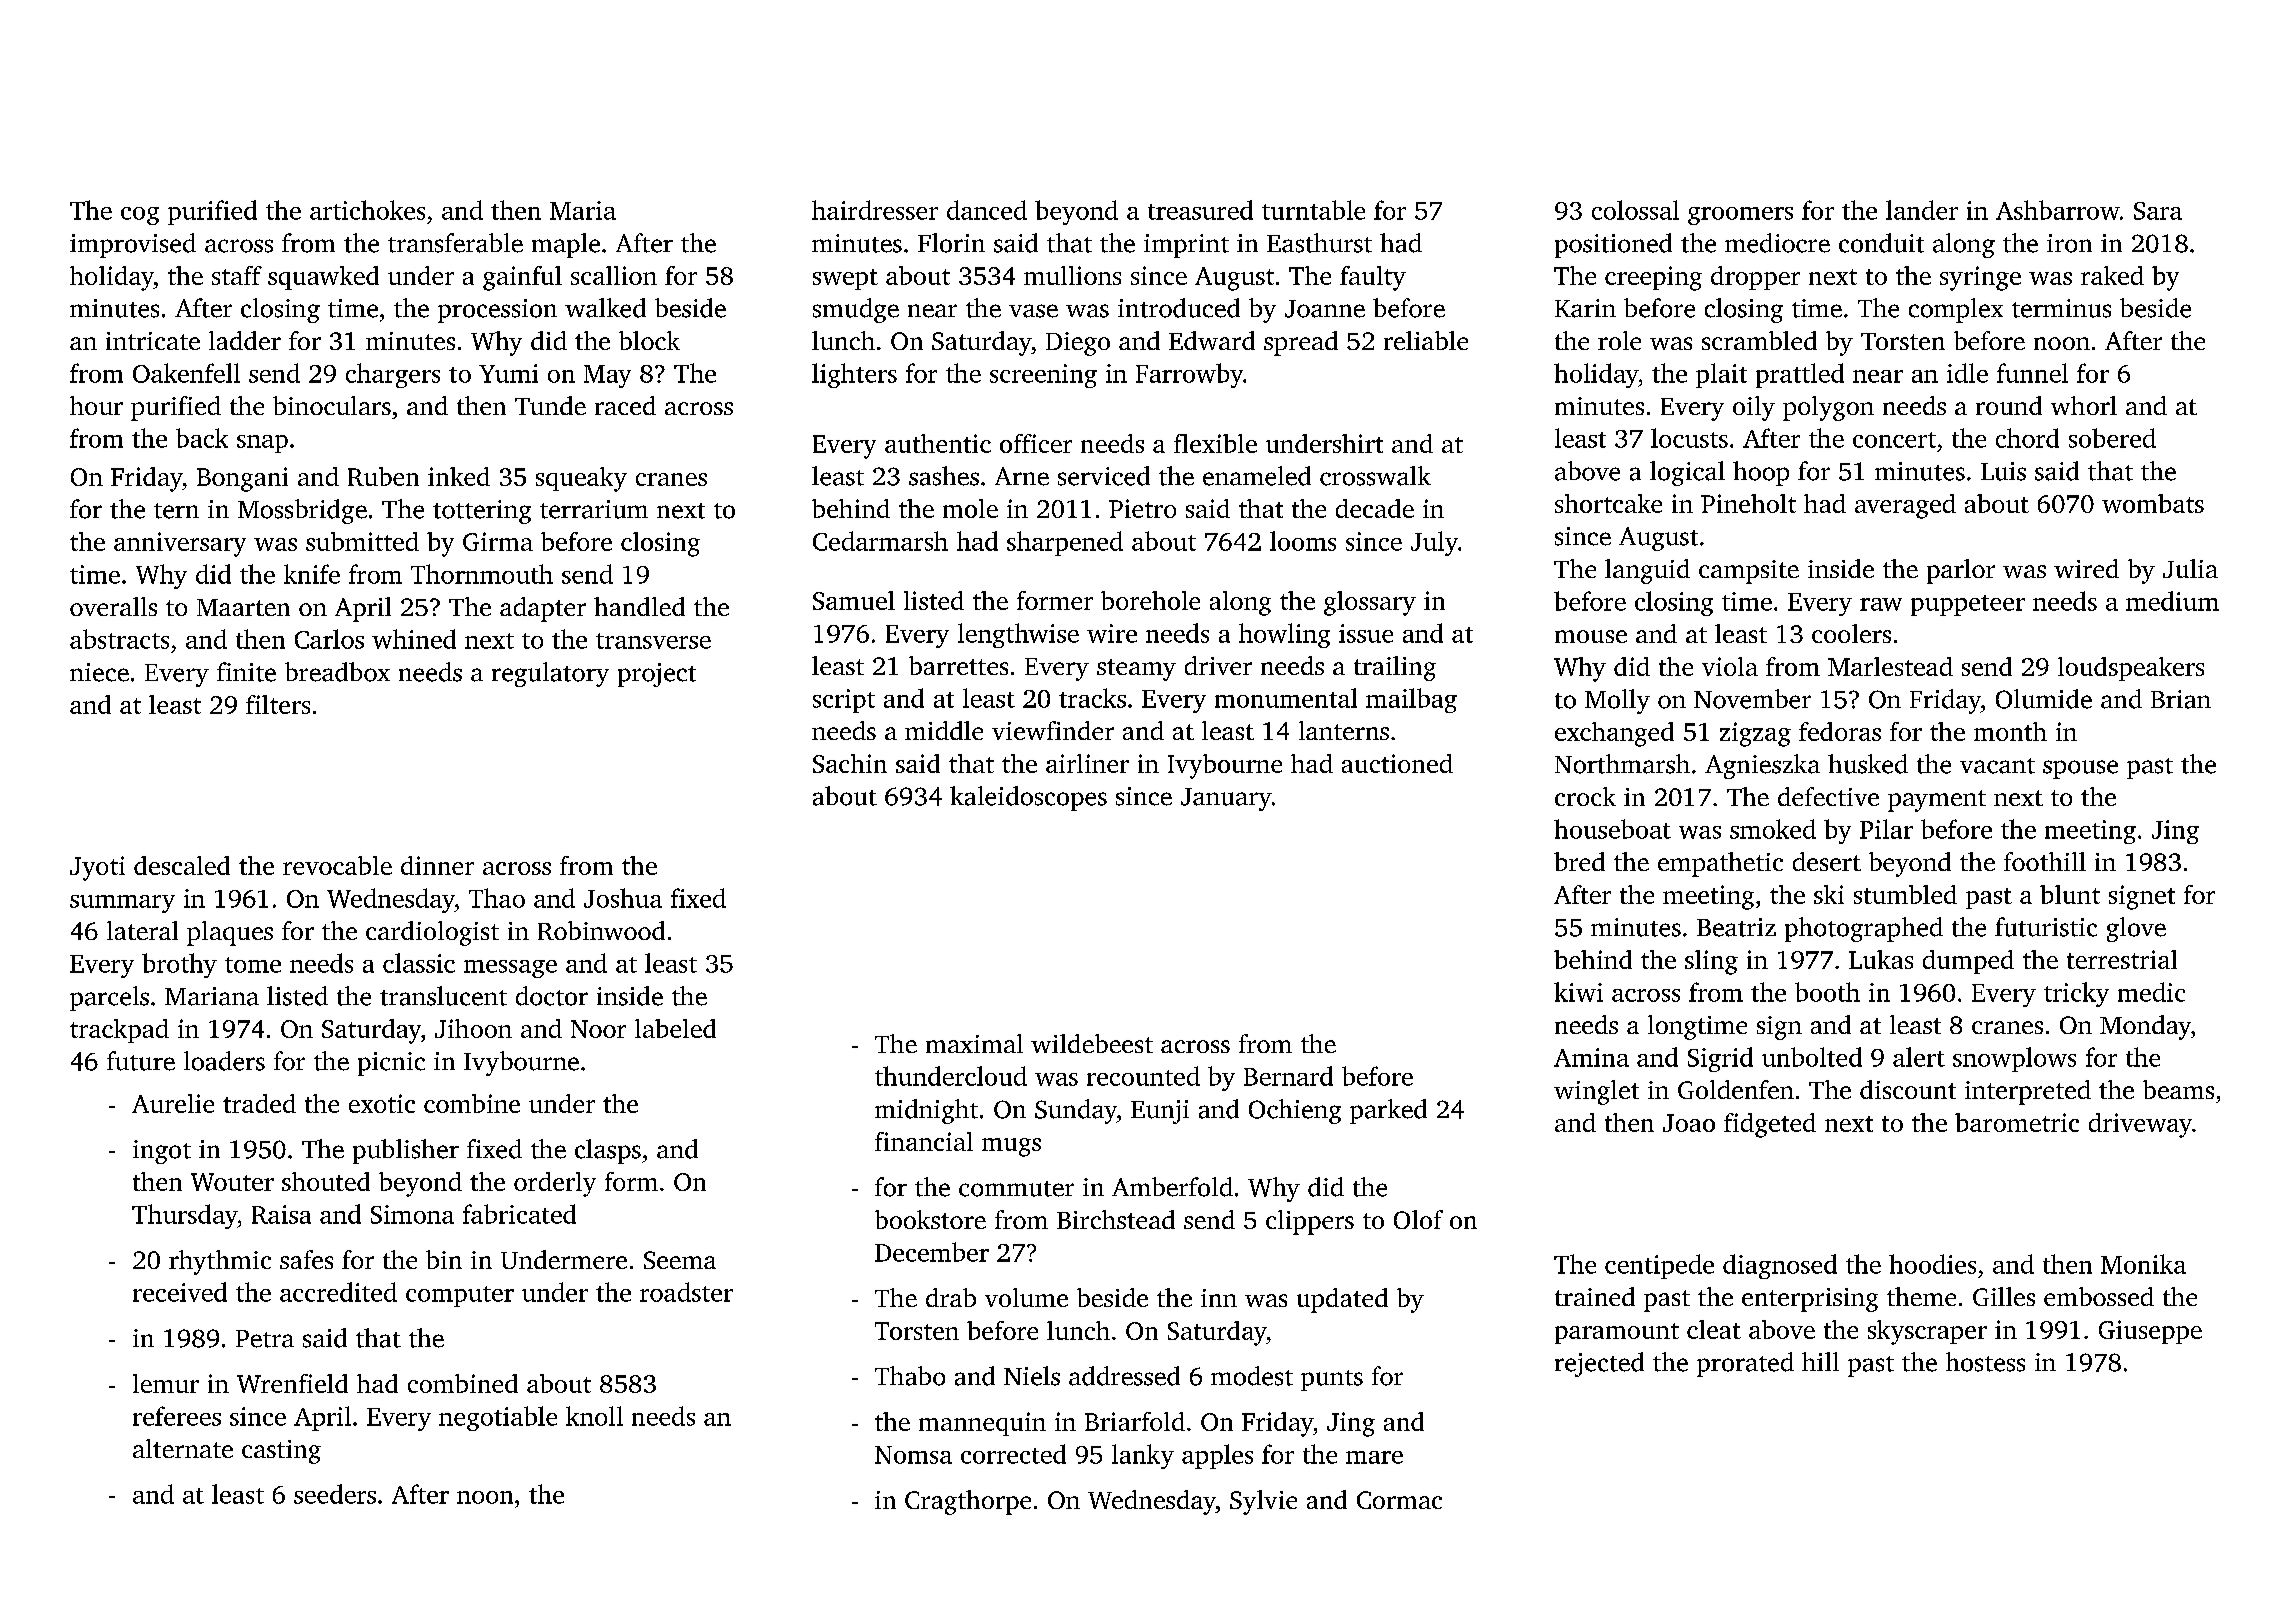 The image size is (2292, 1620). Describe the element at coordinates (649, 340) in the document. I see `block` at that location.
